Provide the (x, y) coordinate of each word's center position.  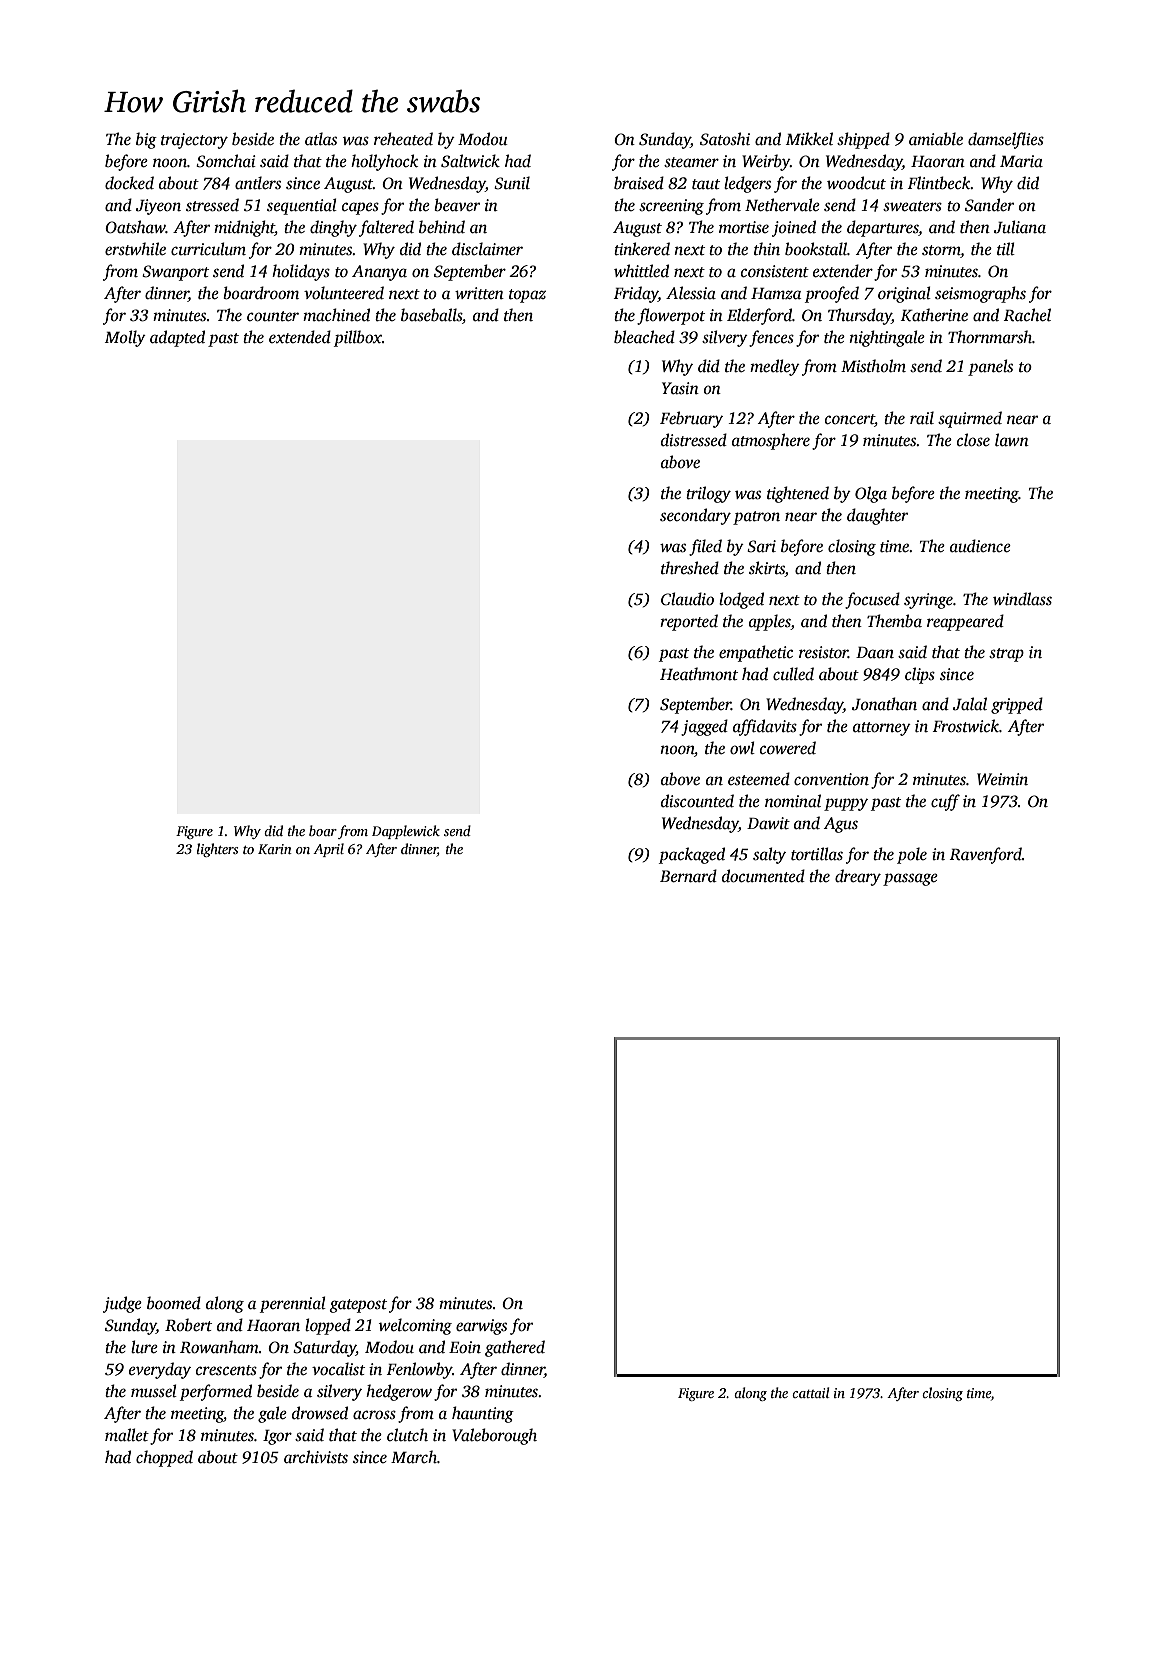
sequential (302, 206)
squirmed (970, 419)
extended (300, 337)
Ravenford (986, 855)
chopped (164, 1458)
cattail (811, 1392)
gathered (515, 1348)
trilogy (708, 494)
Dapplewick (406, 832)
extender (843, 271)
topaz (527, 296)
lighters (217, 850)
